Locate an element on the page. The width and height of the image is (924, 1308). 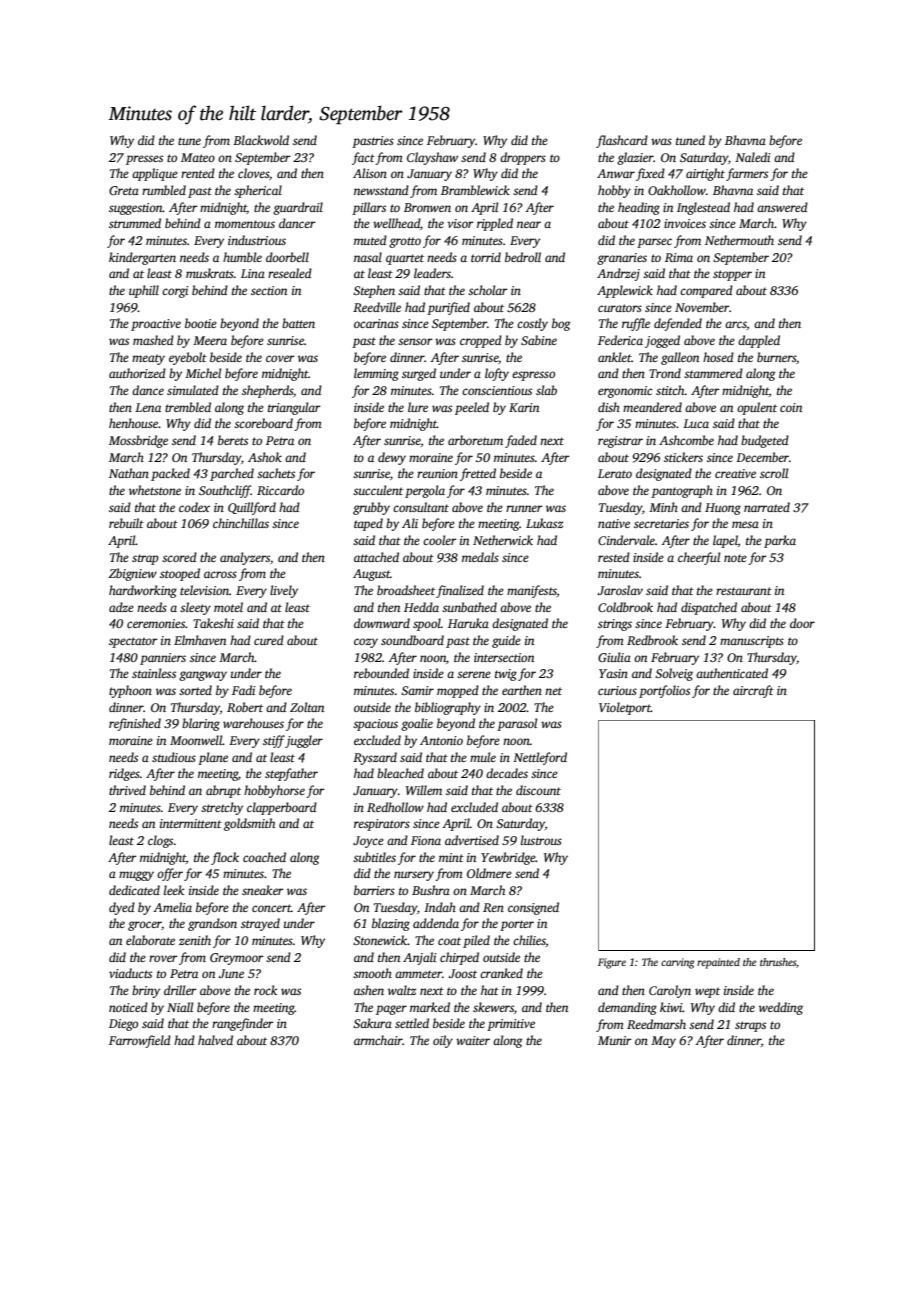
droppers is located at coordinates (523, 158).
